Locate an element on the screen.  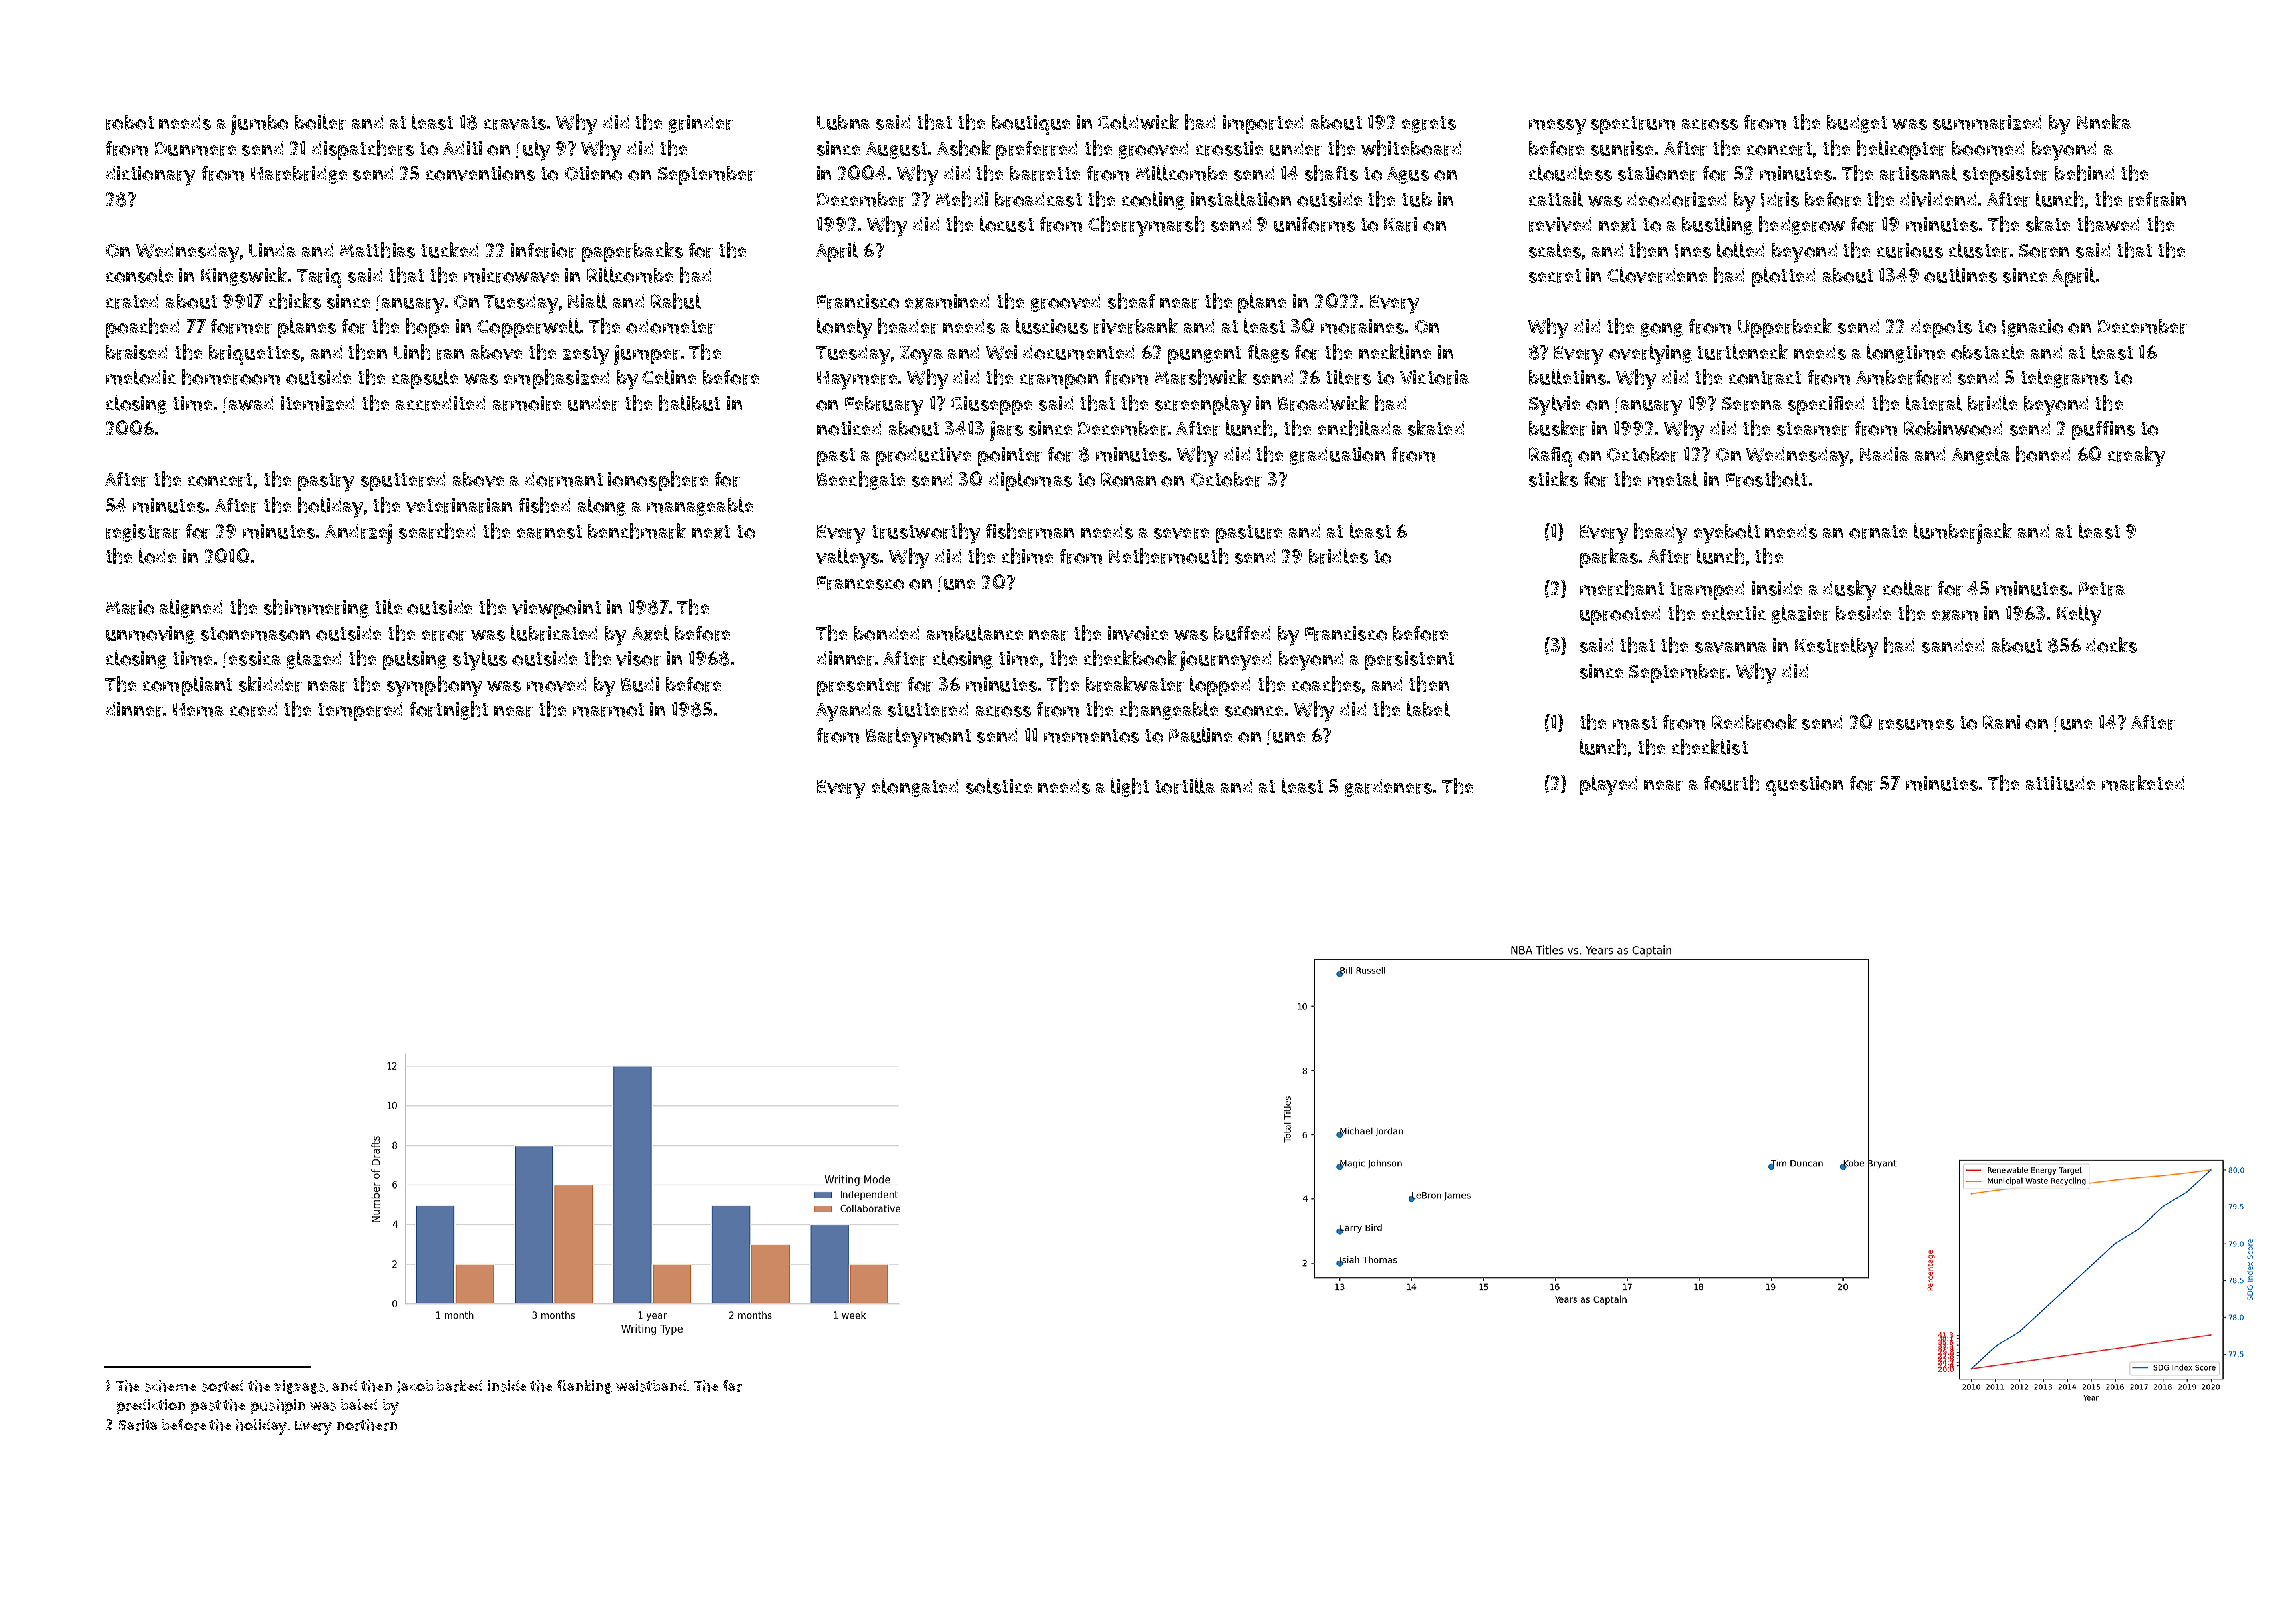
marmot is located at coordinates (608, 710).
